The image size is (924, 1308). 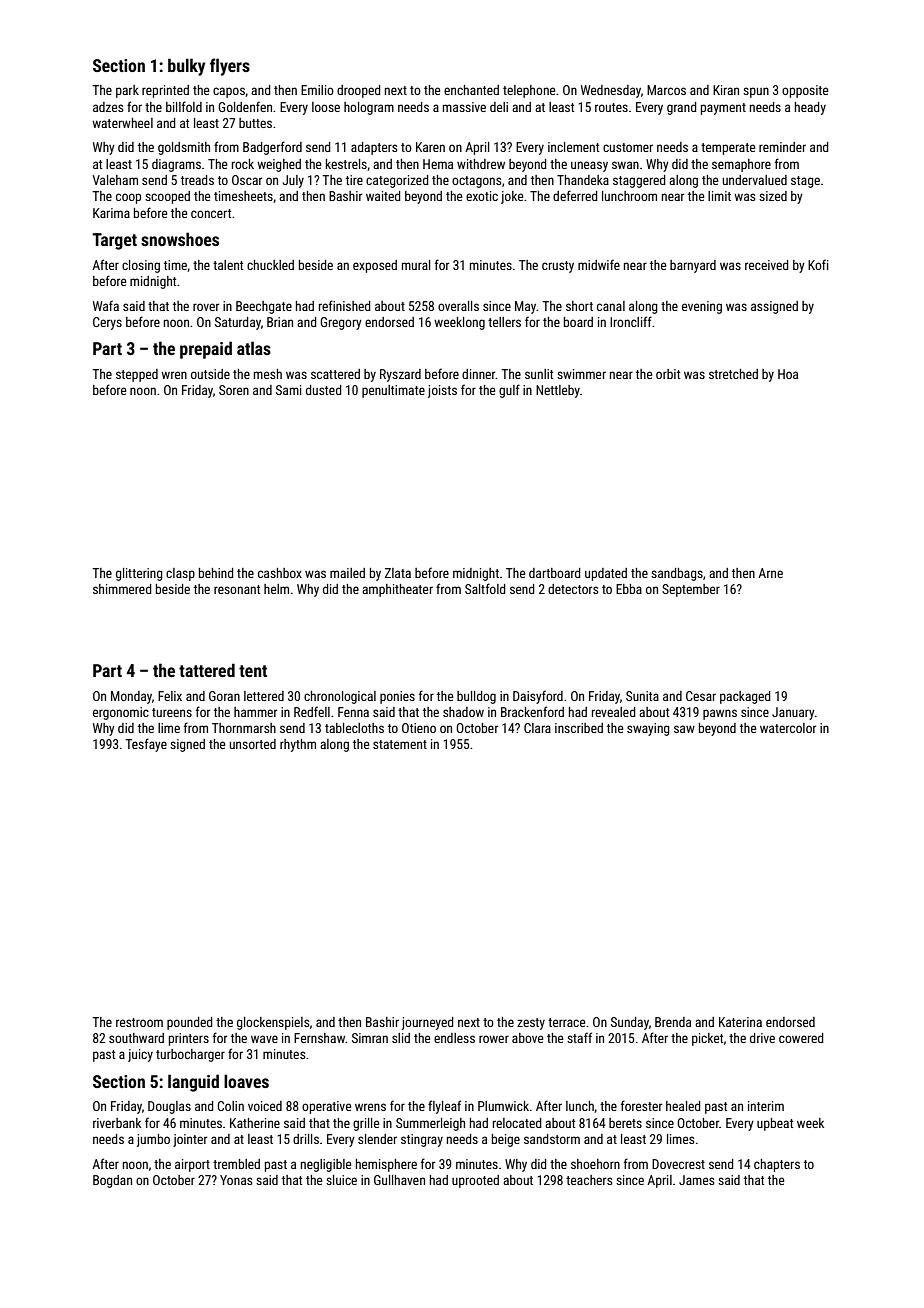 What do you see at coordinates (400, 744) in the document?
I see `statement` at bounding box center [400, 744].
